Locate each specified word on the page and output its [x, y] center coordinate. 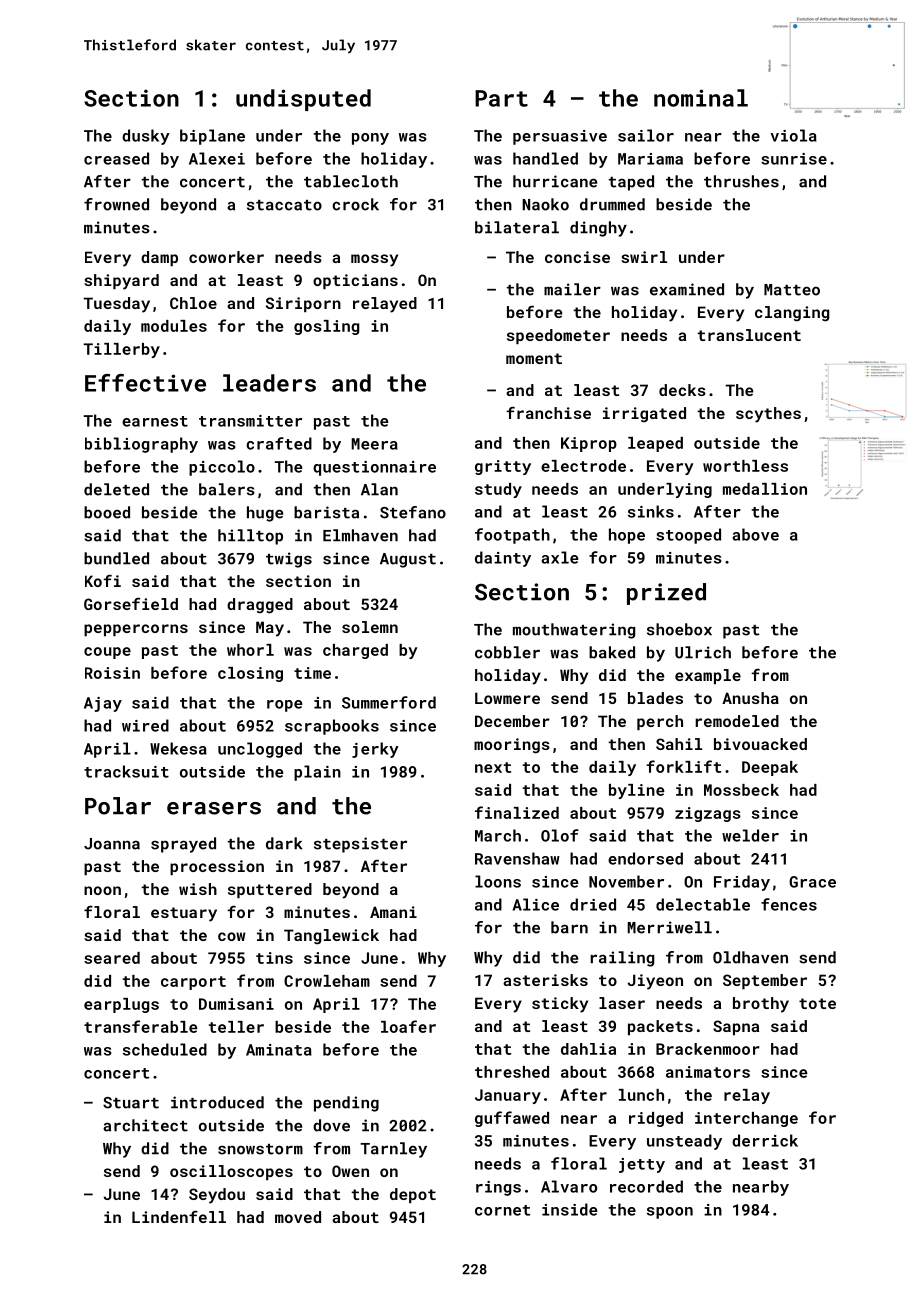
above [755, 534]
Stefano [413, 512]
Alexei [217, 158]
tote [817, 1003]
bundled [116, 558]
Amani [393, 912]
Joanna [112, 844]
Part [501, 98]
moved [298, 1217]
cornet [502, 1210]
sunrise [794, 159]
